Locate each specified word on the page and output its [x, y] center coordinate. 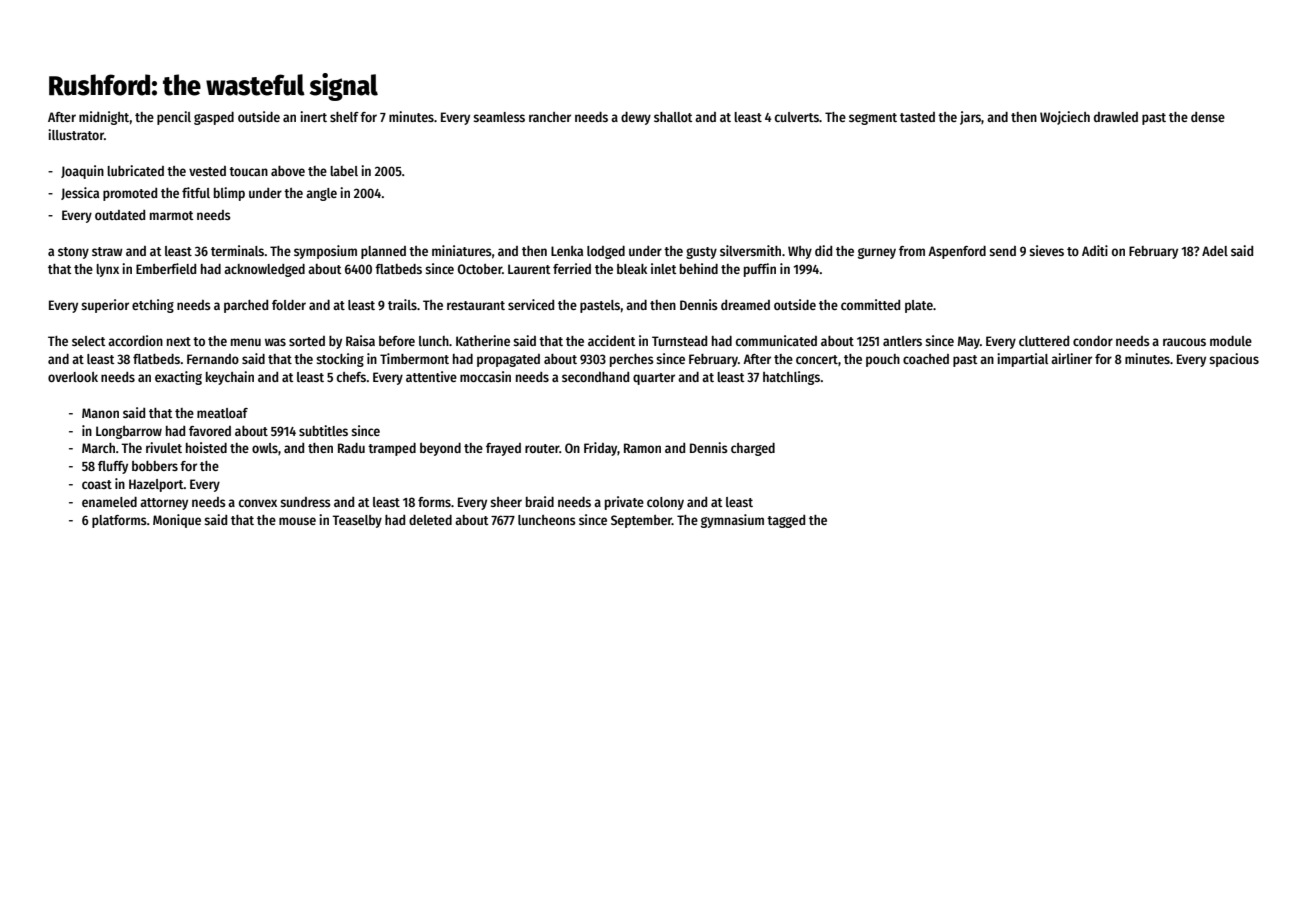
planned [383, 252]
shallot [673, 117]
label [344, 171]
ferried [572, 268]
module [1231, 341]
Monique [177, 521]
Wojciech [1065, 118]
